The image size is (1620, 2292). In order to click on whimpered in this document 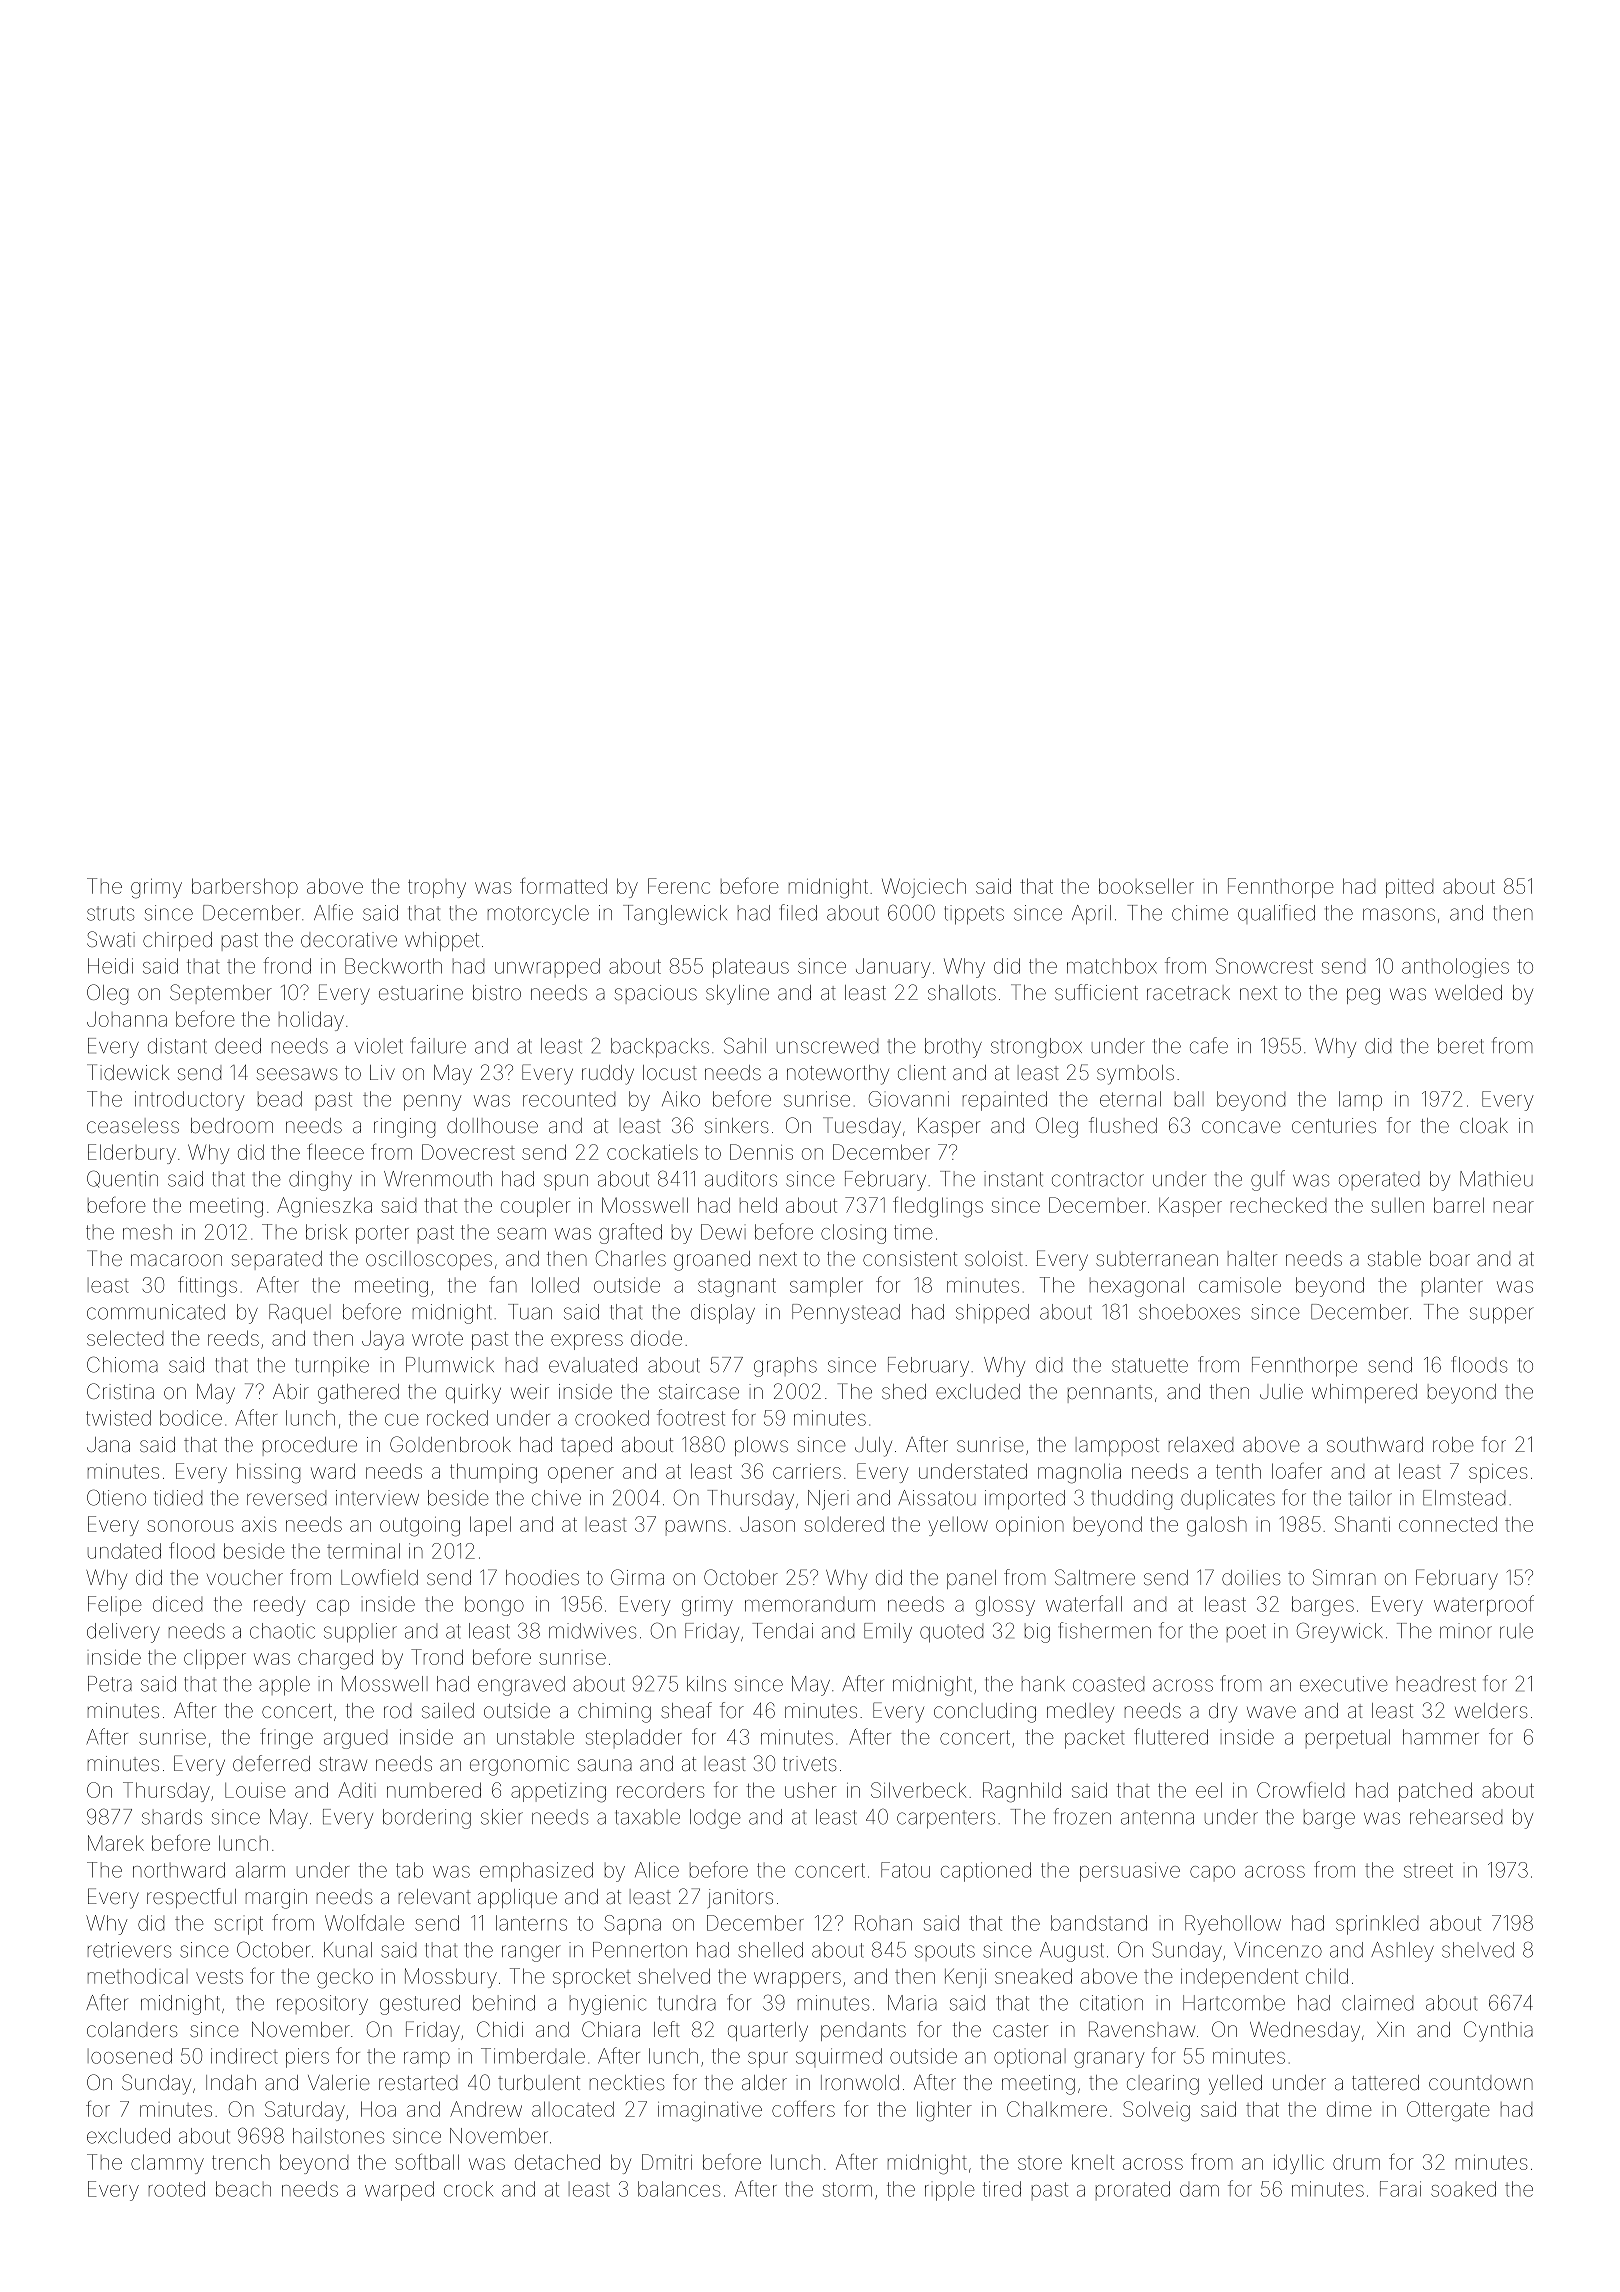, I will do `click(1364, 1393)`.
